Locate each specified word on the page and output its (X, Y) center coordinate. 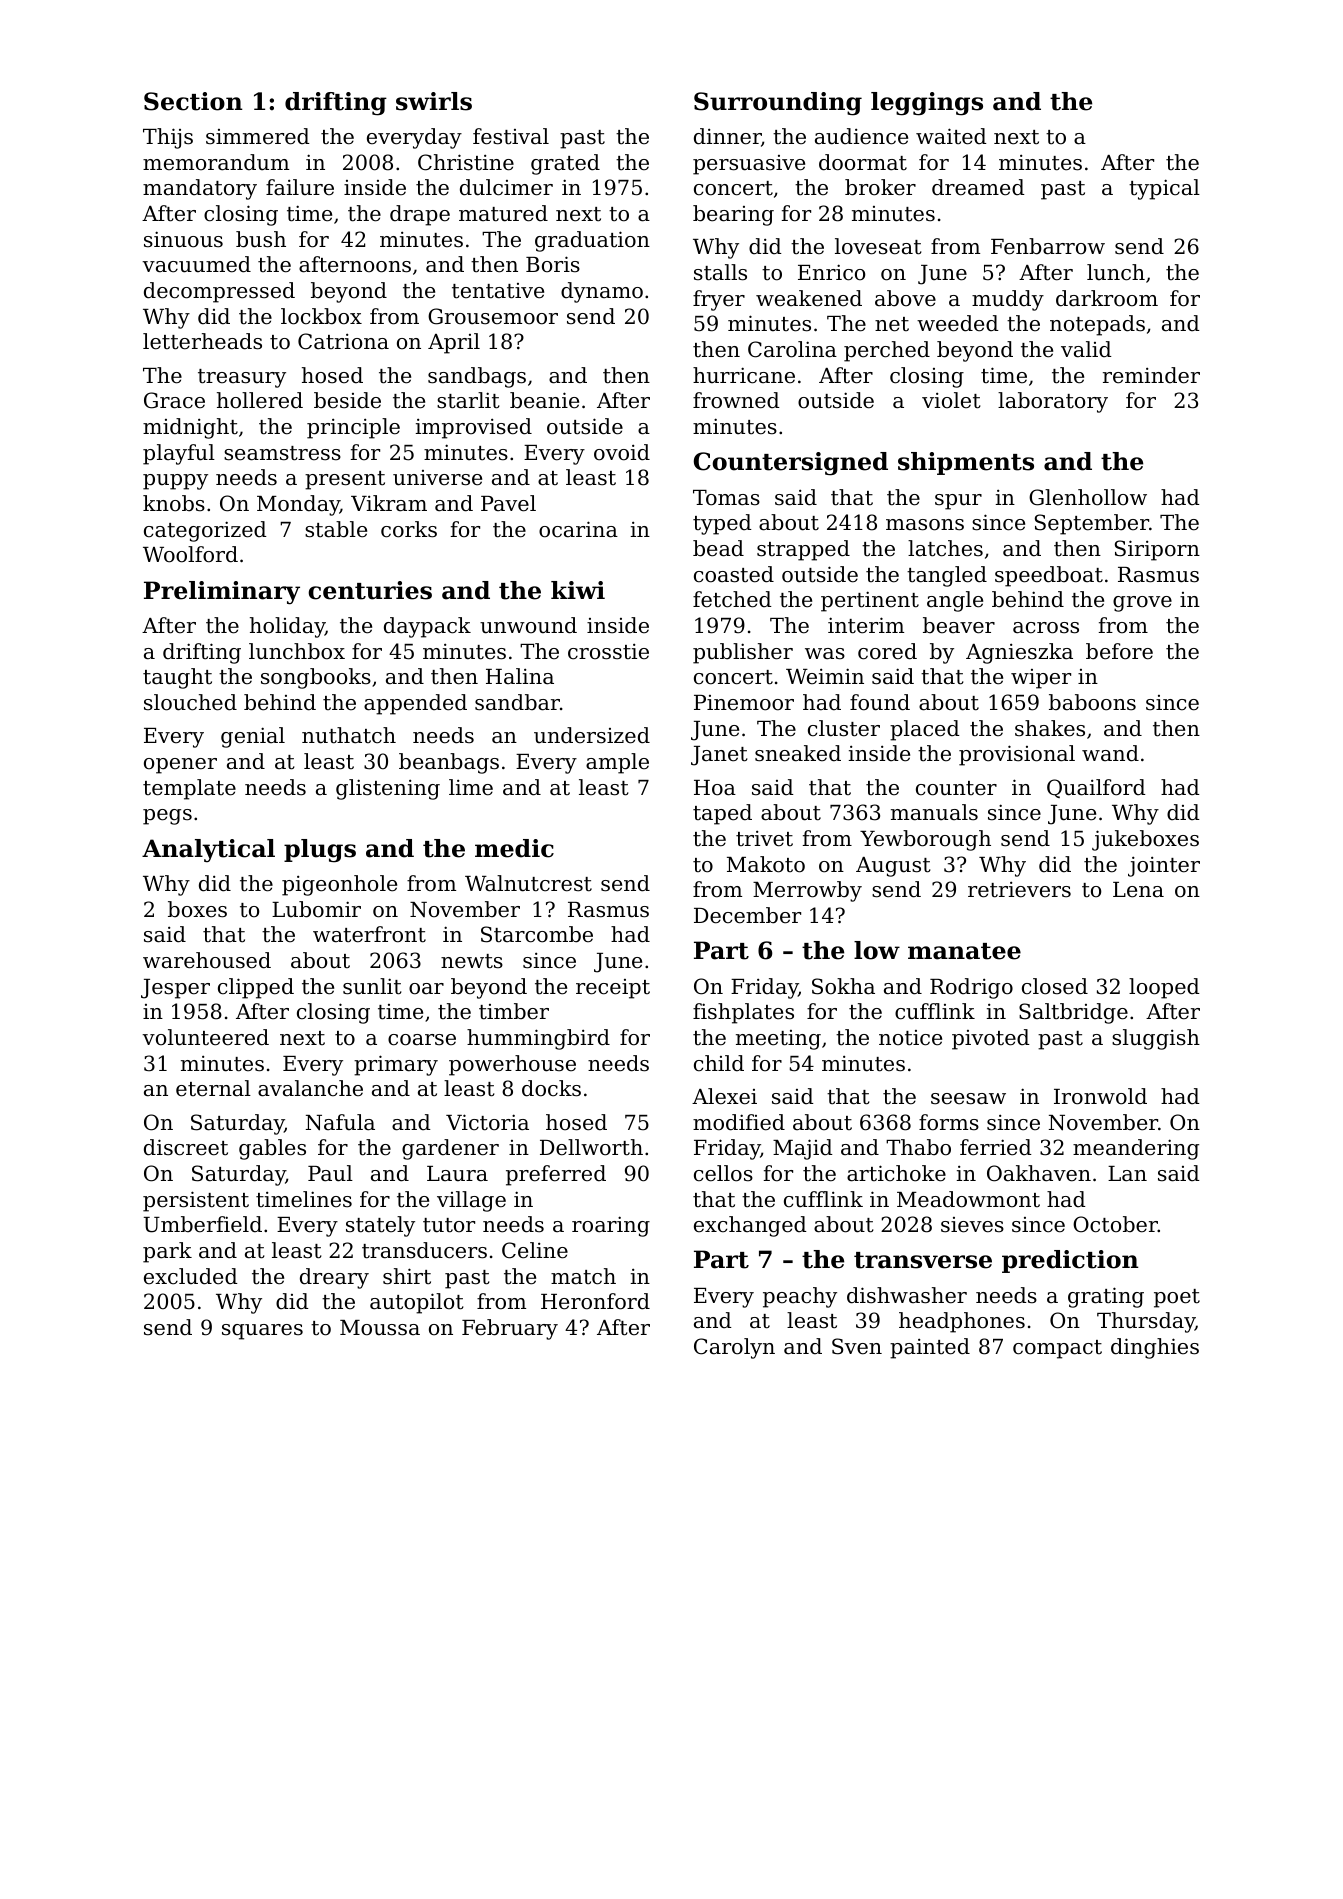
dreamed (978, 187)
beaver (959, 625)
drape (420, 215)
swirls (434, 101)
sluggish (1156, 1039)
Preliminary (222, 593)
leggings (927, 104)
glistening (388, 789)
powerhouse (512, 1065)
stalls (720, 272)
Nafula (340, 1122)
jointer (1164, 866)
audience (861, 136)
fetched (732, 599)
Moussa (380, 1328)
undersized (592, 735)
